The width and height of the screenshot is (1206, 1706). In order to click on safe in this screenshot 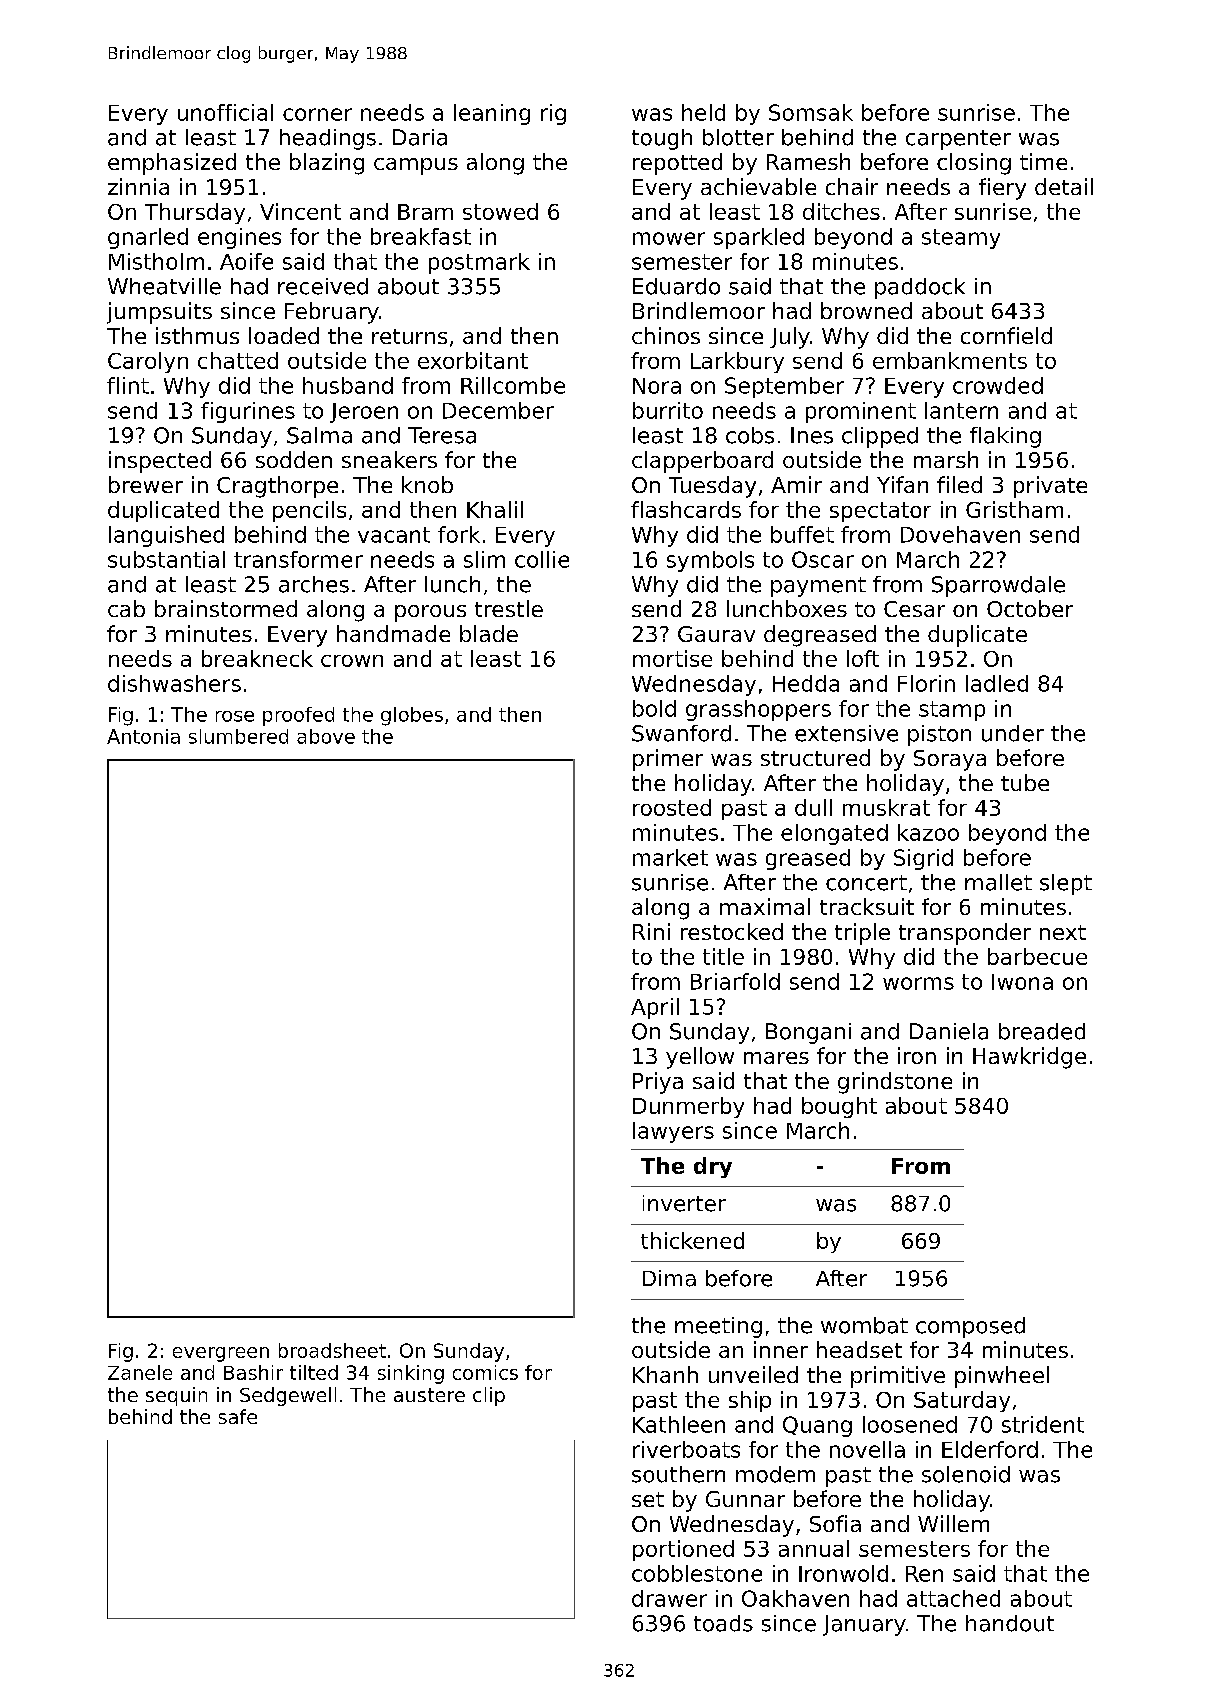, I will do `click(238, 1416)`.
